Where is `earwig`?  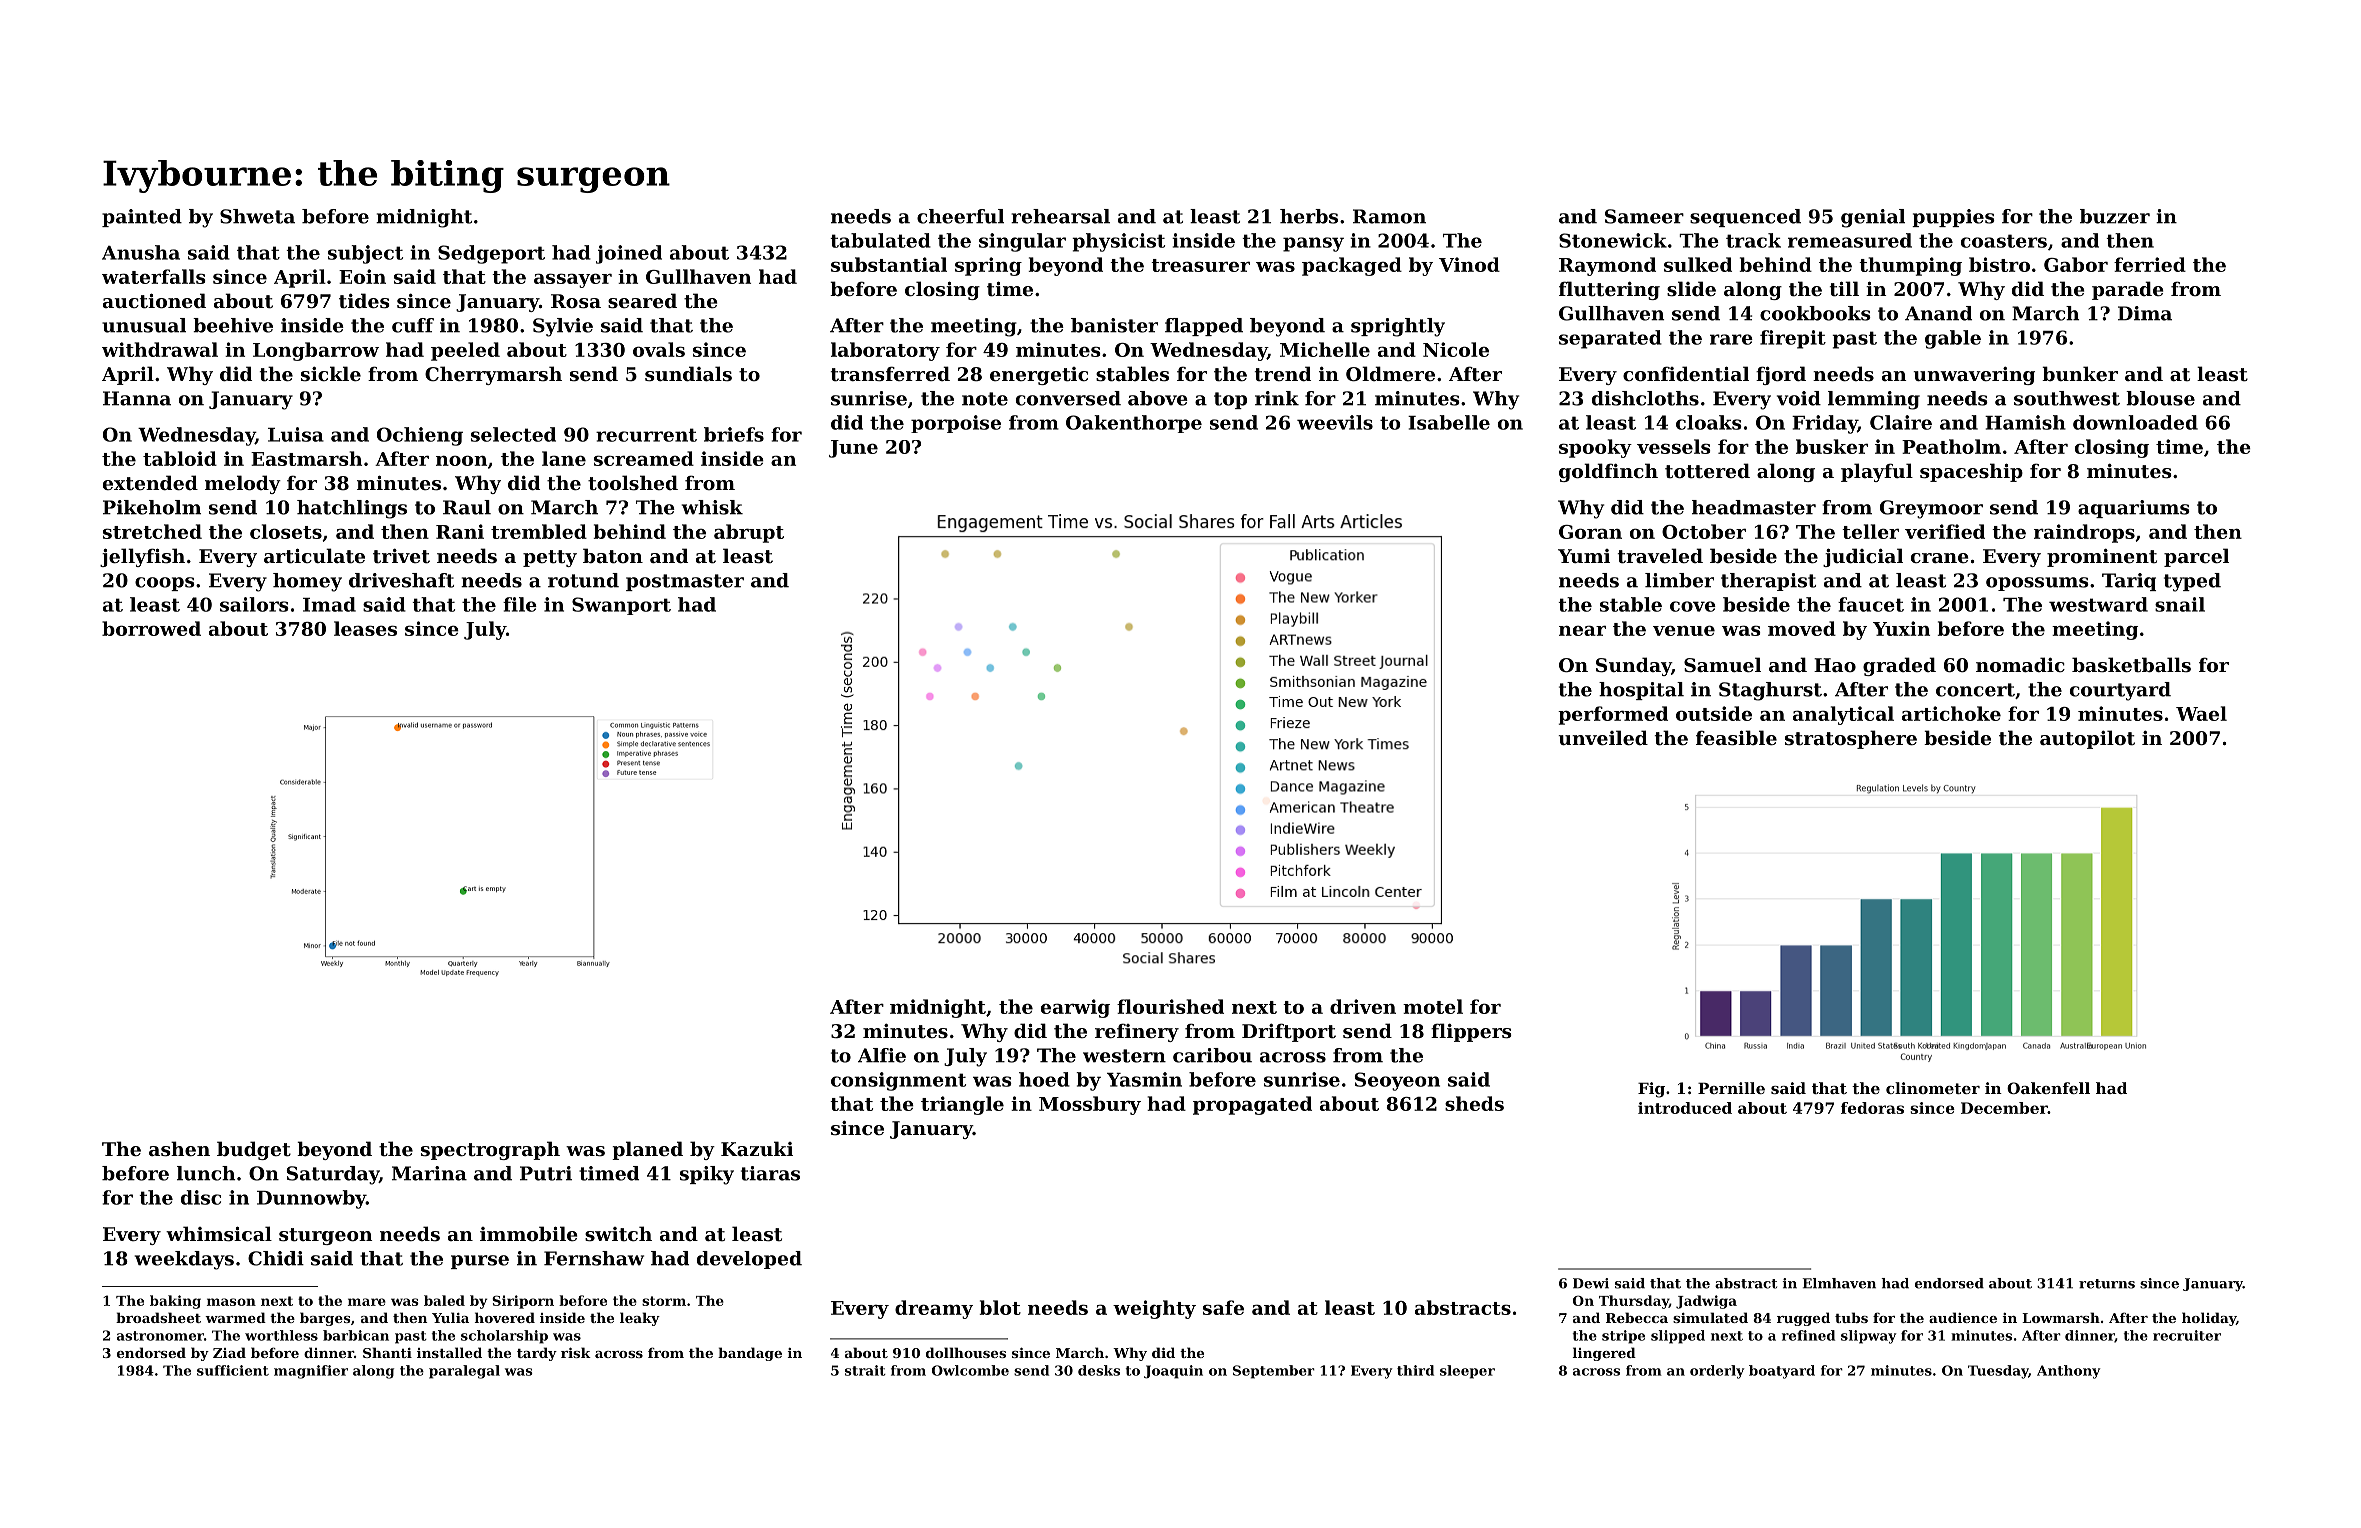
earwig is located at coordinates (1075, 1008).
